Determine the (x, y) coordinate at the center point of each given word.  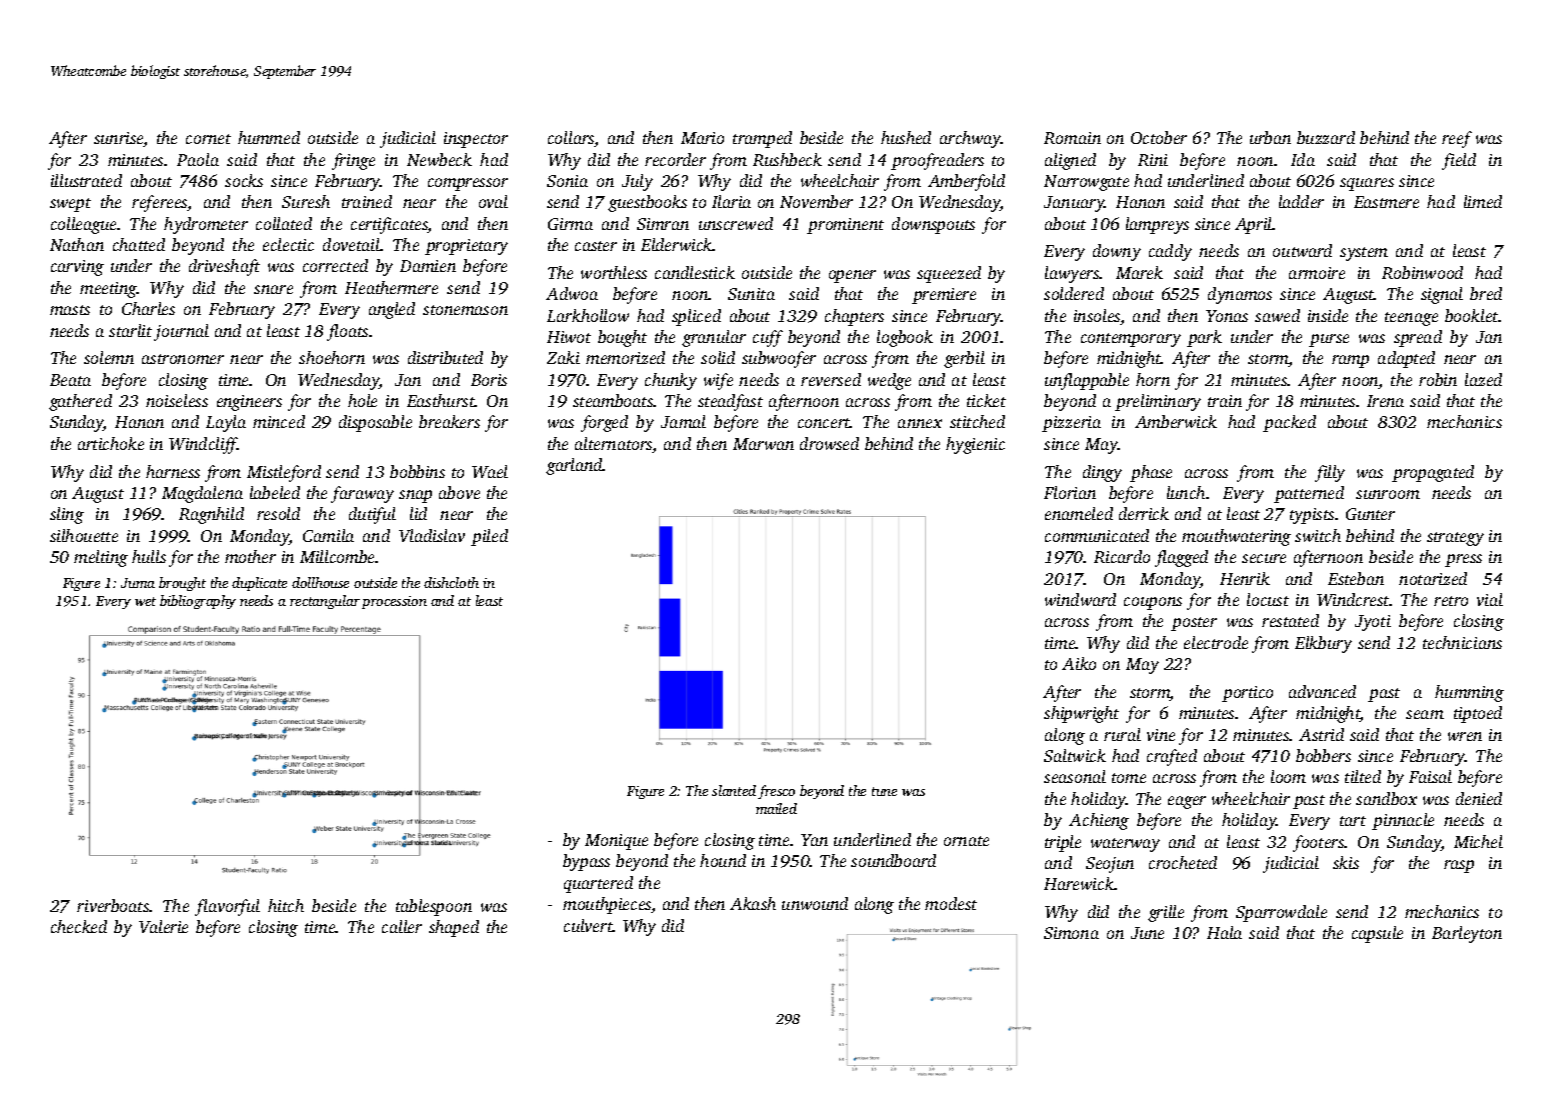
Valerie (163, 926)
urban (1270, 137)
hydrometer (206, 225)
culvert (588, 925)
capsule (1377, 934)
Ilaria (731, 201)
